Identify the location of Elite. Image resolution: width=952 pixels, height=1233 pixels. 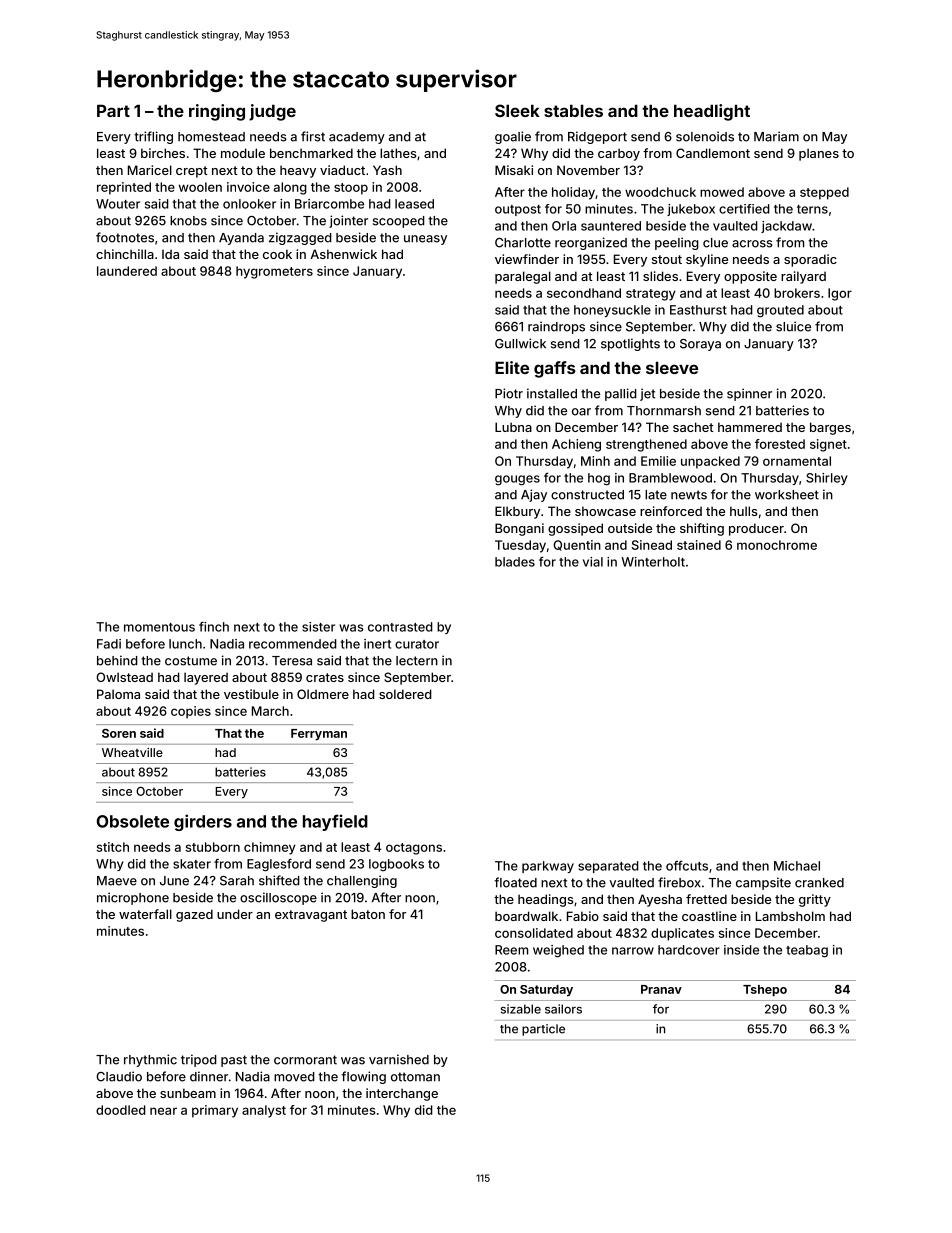
(512, 367).
